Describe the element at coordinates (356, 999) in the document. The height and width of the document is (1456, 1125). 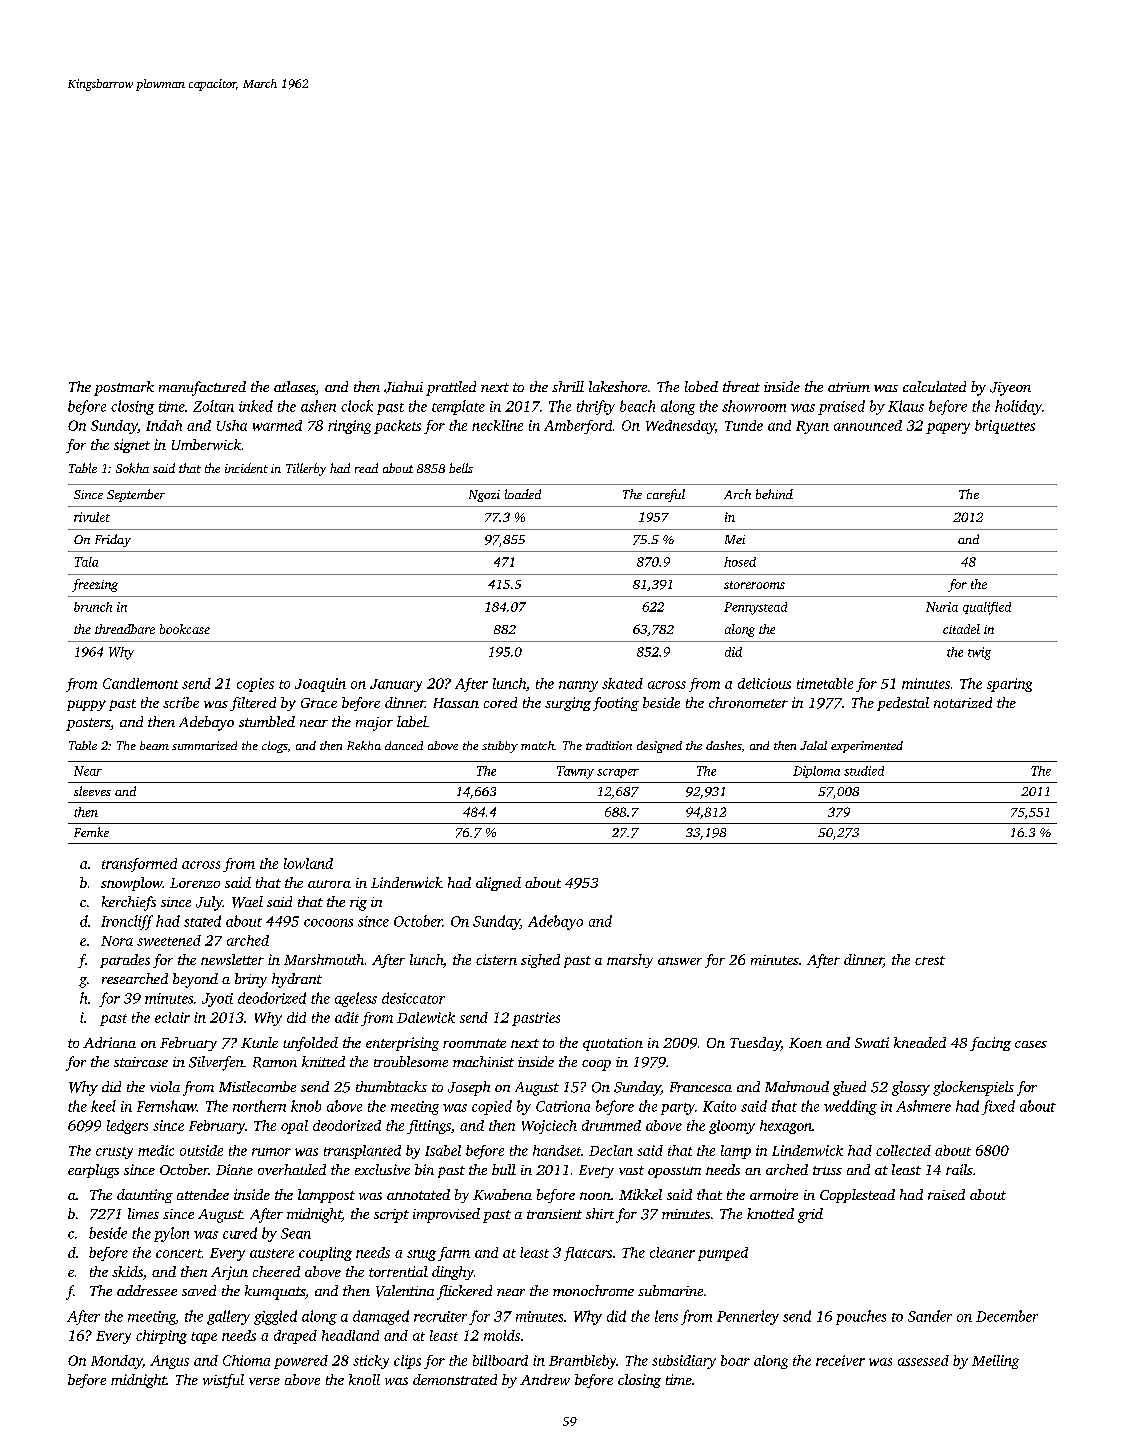
I see `ageless` at that location.
